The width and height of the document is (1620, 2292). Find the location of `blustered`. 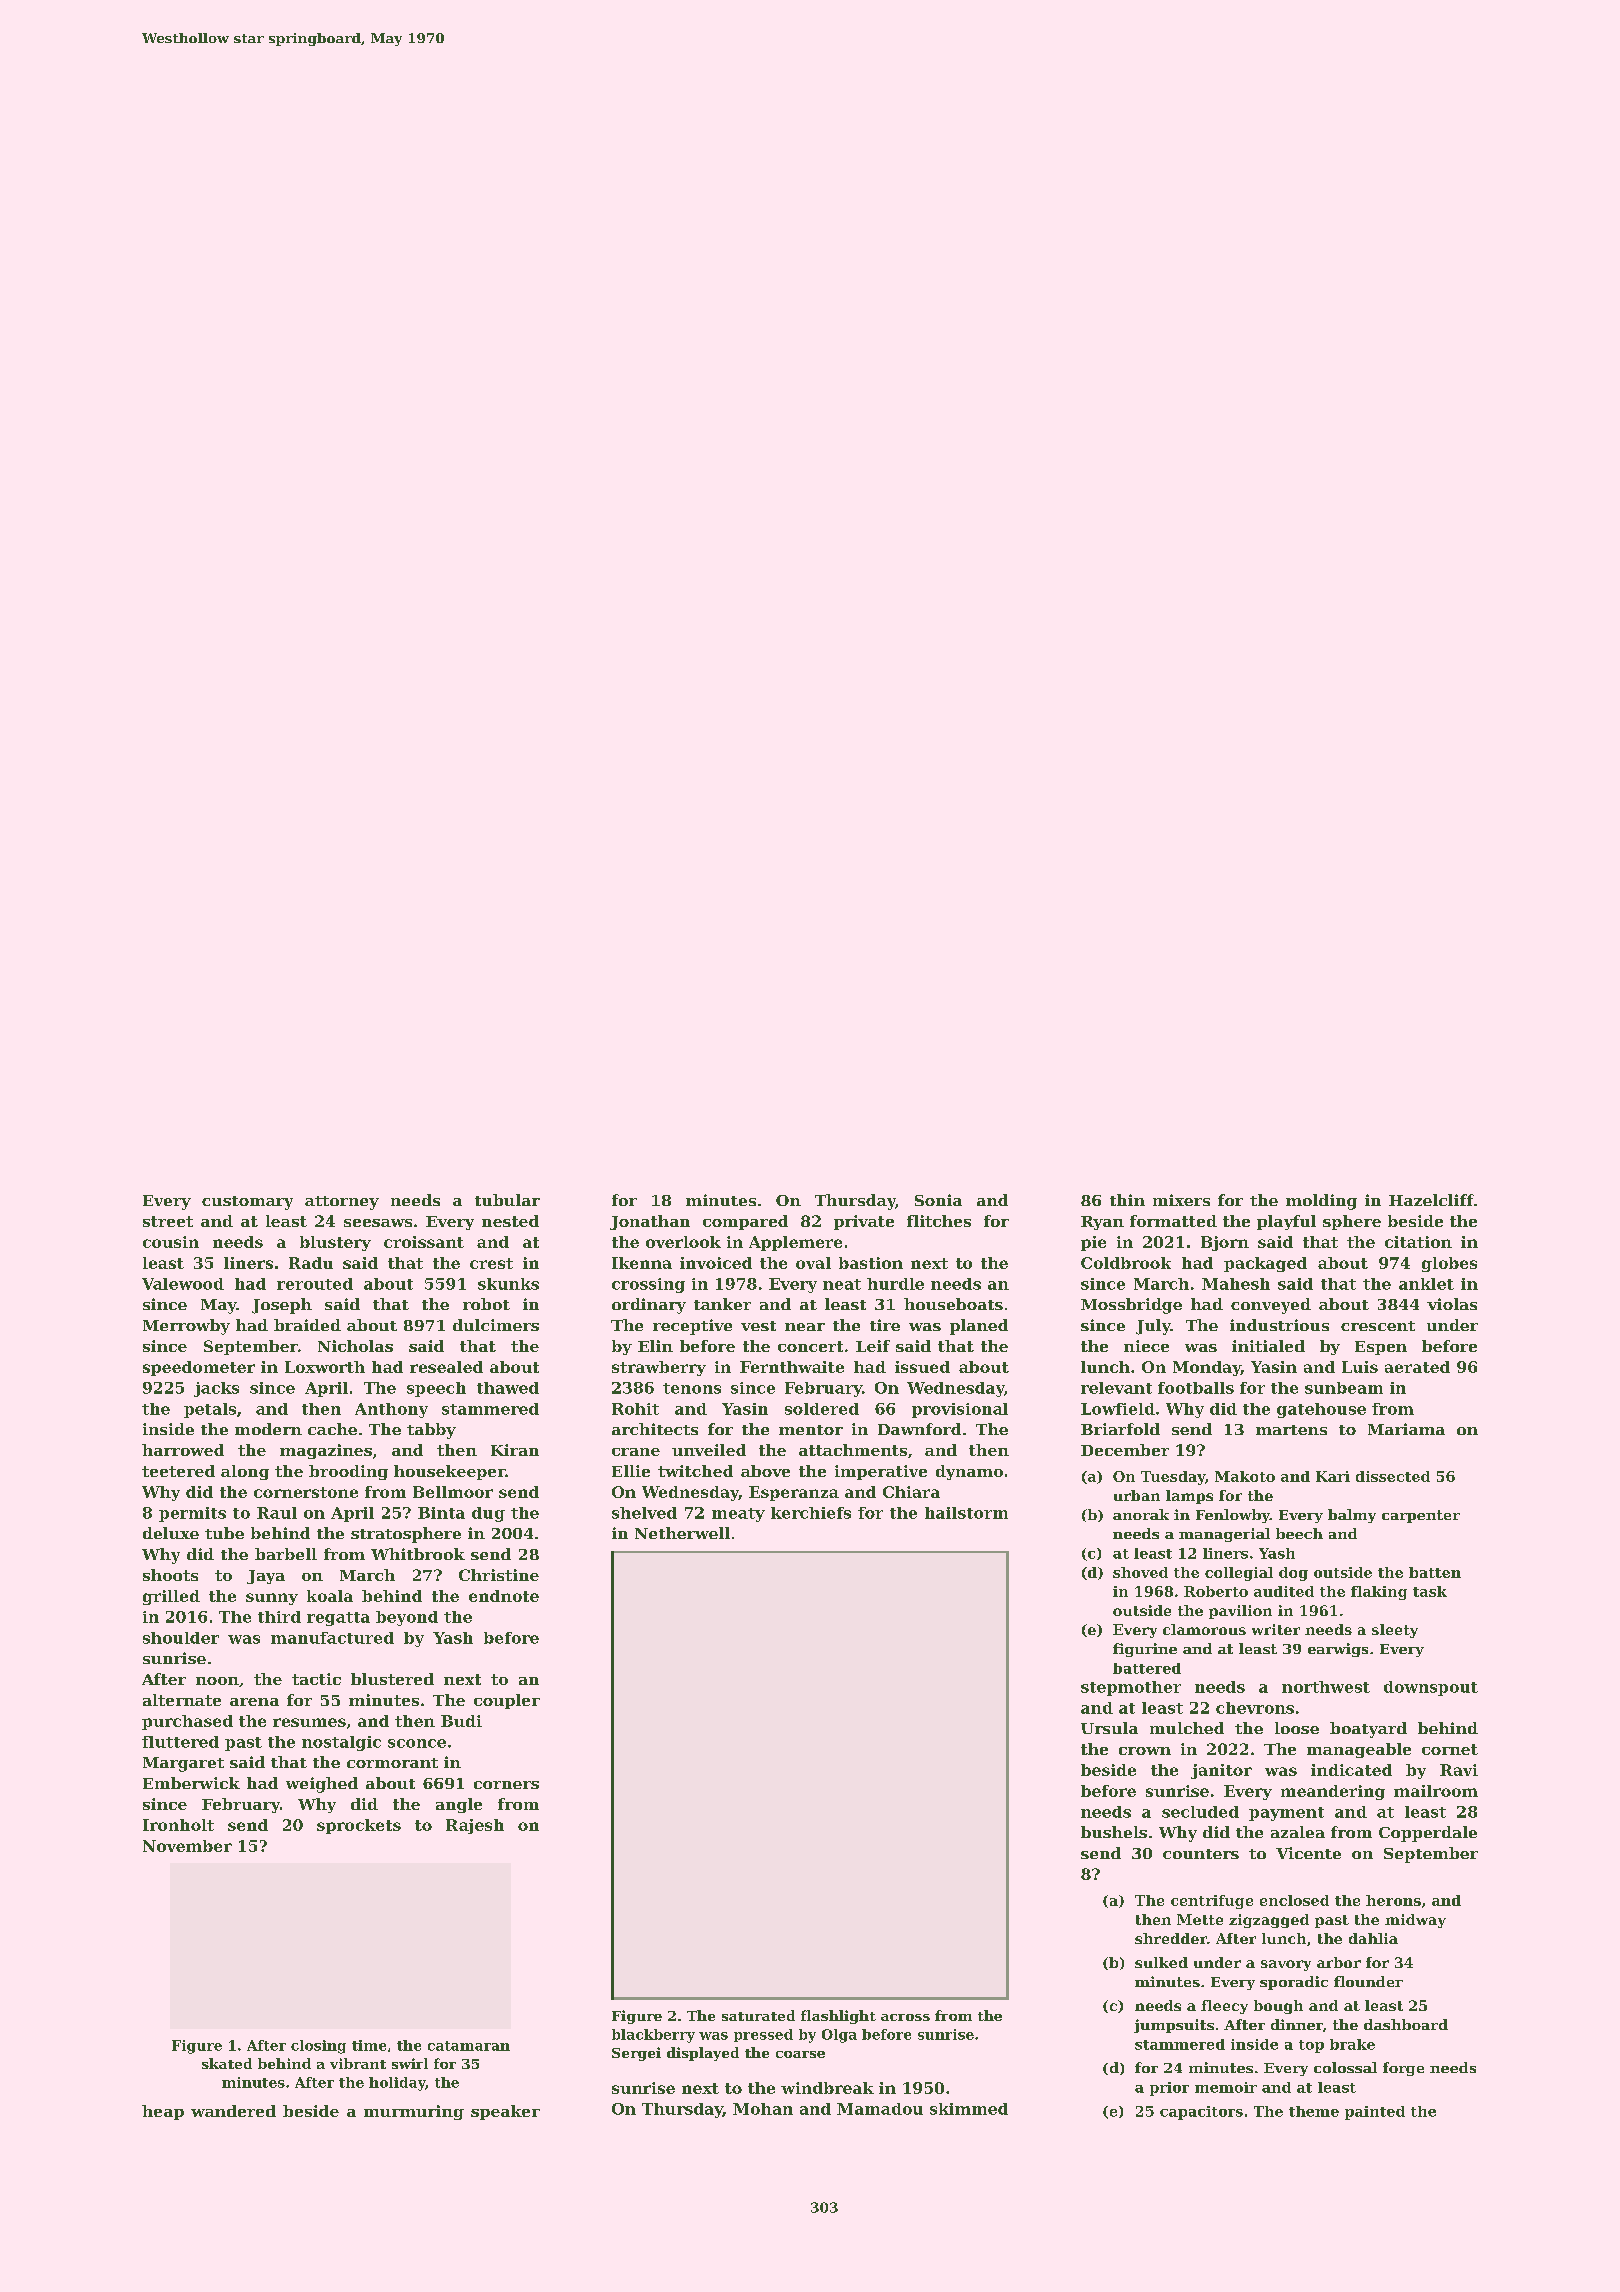

blustered is located at coordinates (392, 1679).
